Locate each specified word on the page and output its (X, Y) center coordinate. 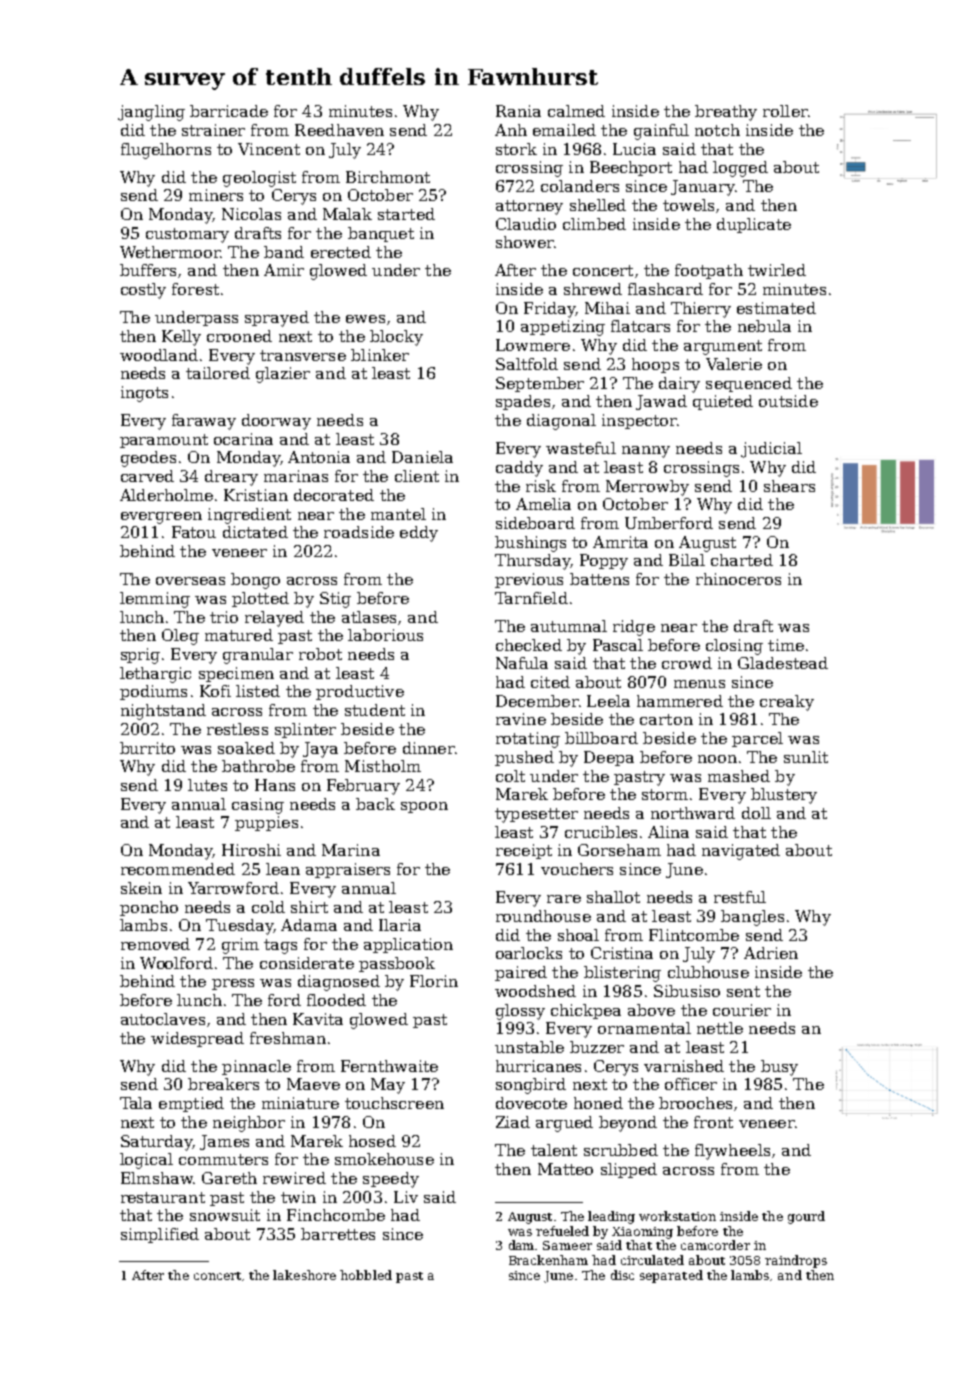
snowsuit (225, 1215)
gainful (661, 132)
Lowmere (533, 345)
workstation (677, 1216)
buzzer (597, 1047)
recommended (178, 869)
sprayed (277, 319)
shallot (613, 897)
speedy (391, 1180)
